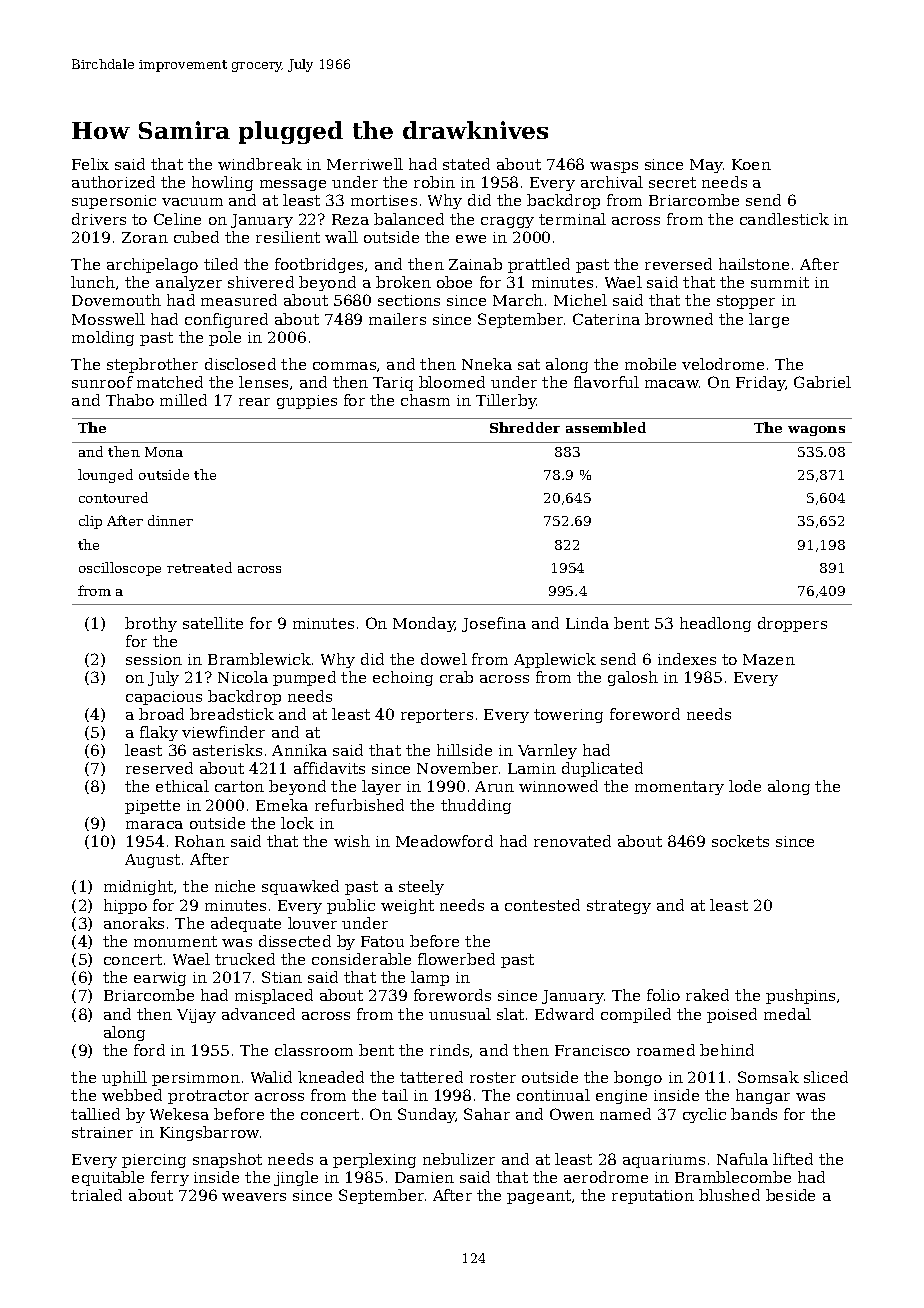  I want to click on Linda, so click(587, 623).
